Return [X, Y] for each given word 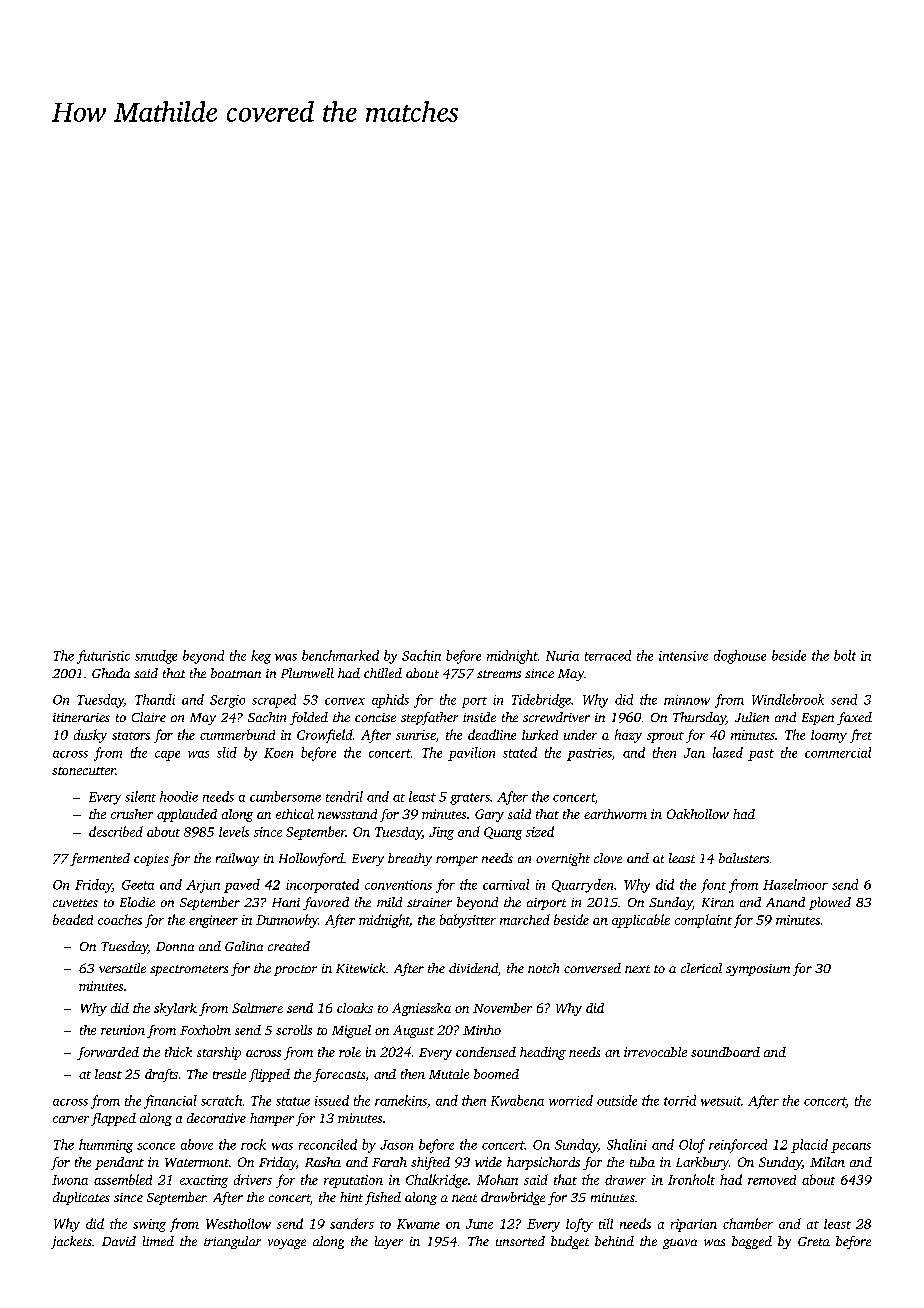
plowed [830, 903]
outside [617, 1100]
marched [525, 919]
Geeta [138, 885]
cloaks [355, 1008]
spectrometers [189, 970]
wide [488, 1162]
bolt [845, 655]
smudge [156, 657]
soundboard [725, 1052]
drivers [253, 1179]
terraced [608, 655]
